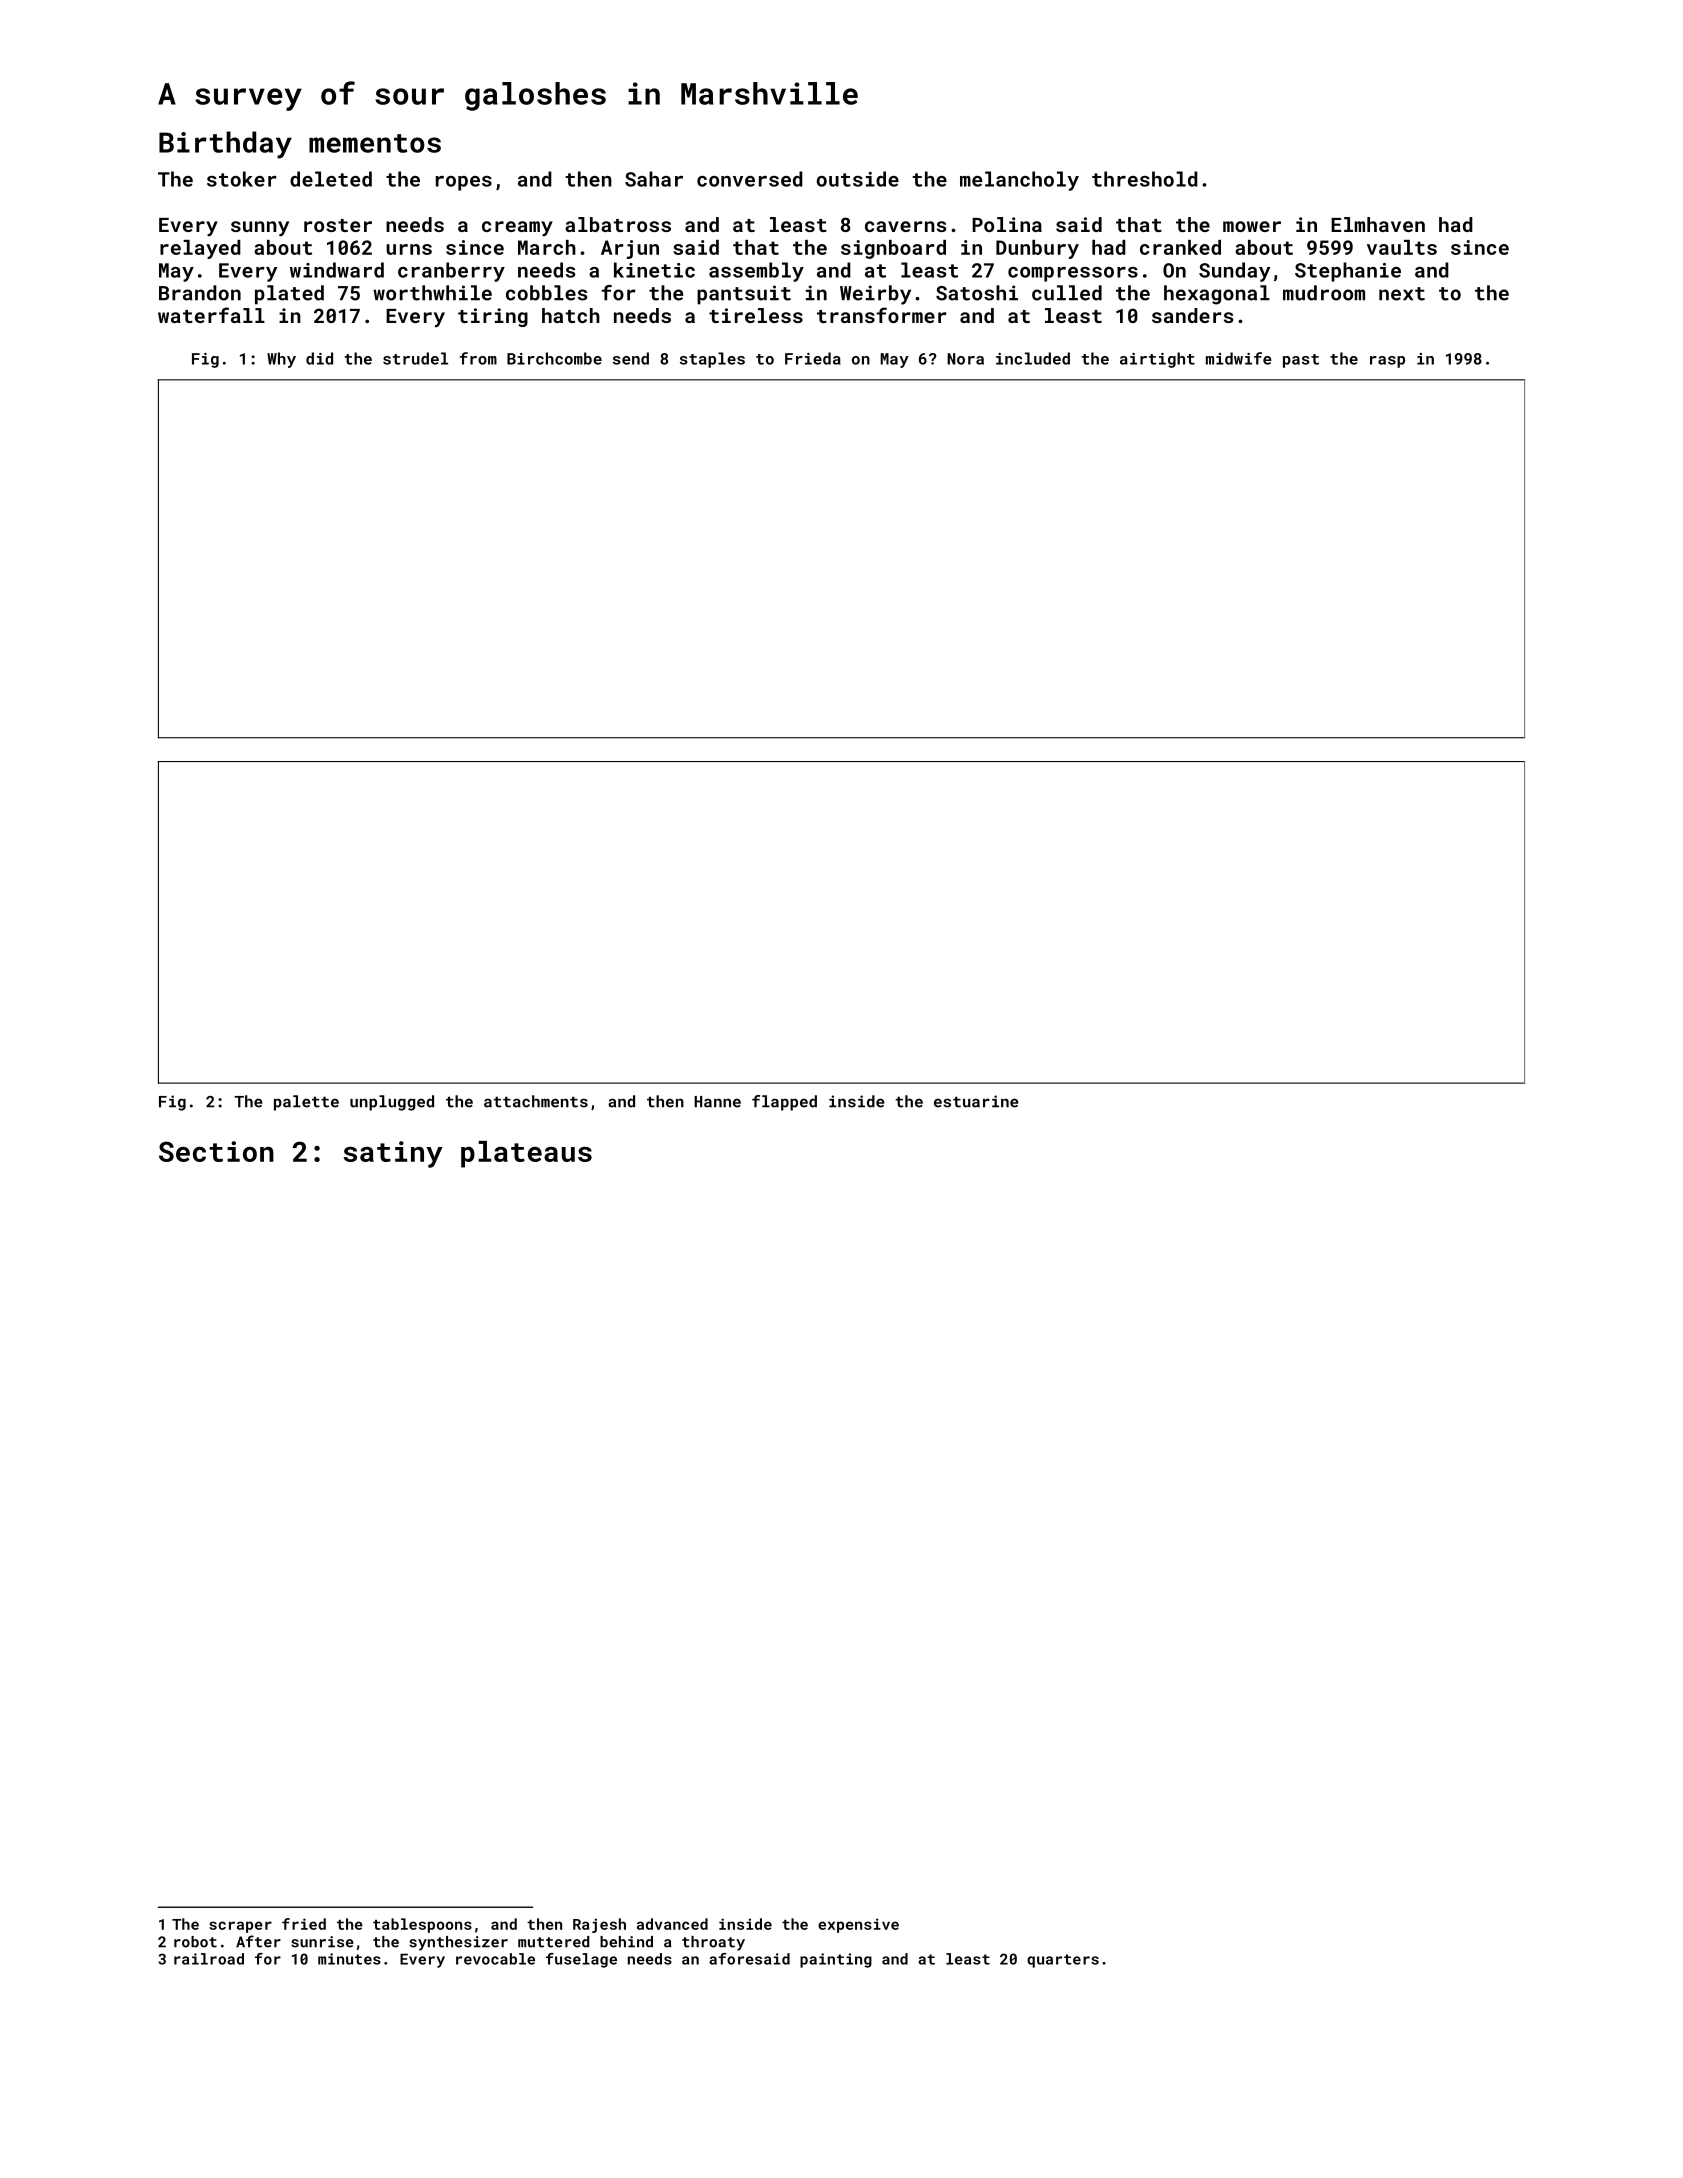  Describe the element at coordinates (526, 1154) in the screenshot. I see `plateaus` at that location.
